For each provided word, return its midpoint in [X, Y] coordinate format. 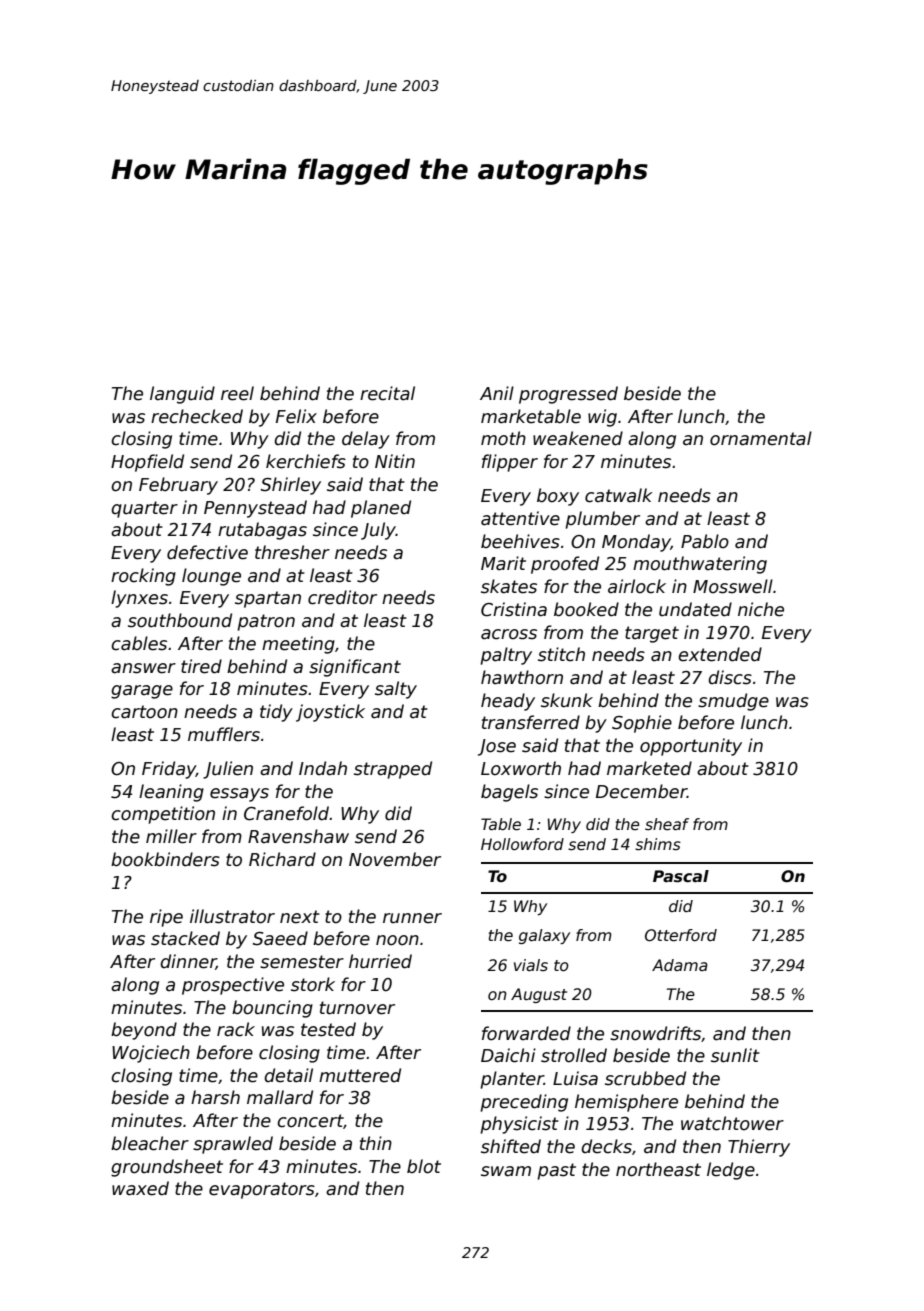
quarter [144, 509]
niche [761, 609]
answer [143, 668]
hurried [380, 961]
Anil [497, 393]
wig [602, 418]
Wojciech [151, 1054]
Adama [680, 965]
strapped [393, 770]
